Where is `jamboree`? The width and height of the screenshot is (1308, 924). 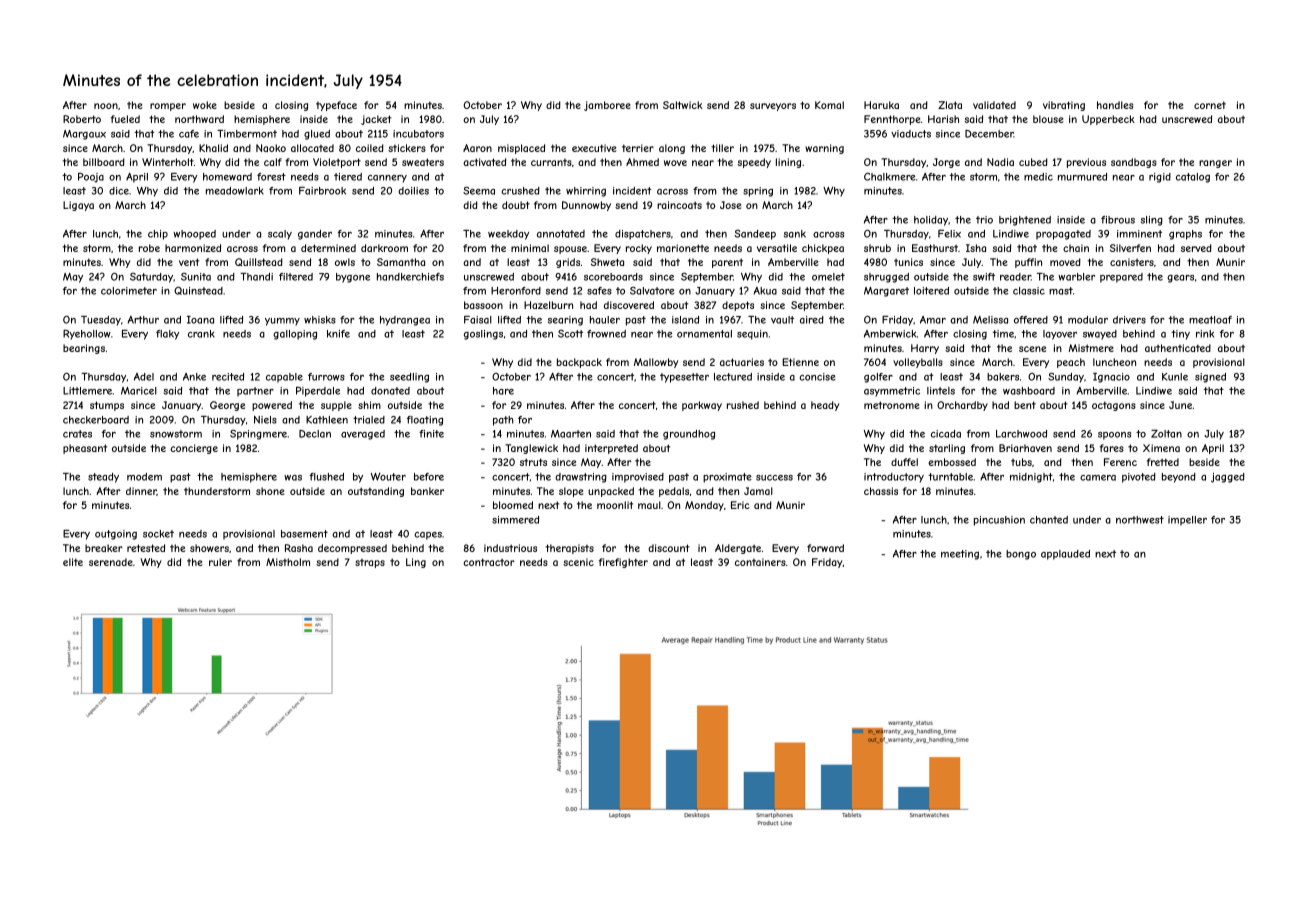 jamboree is located at coordinates (607, 106).
